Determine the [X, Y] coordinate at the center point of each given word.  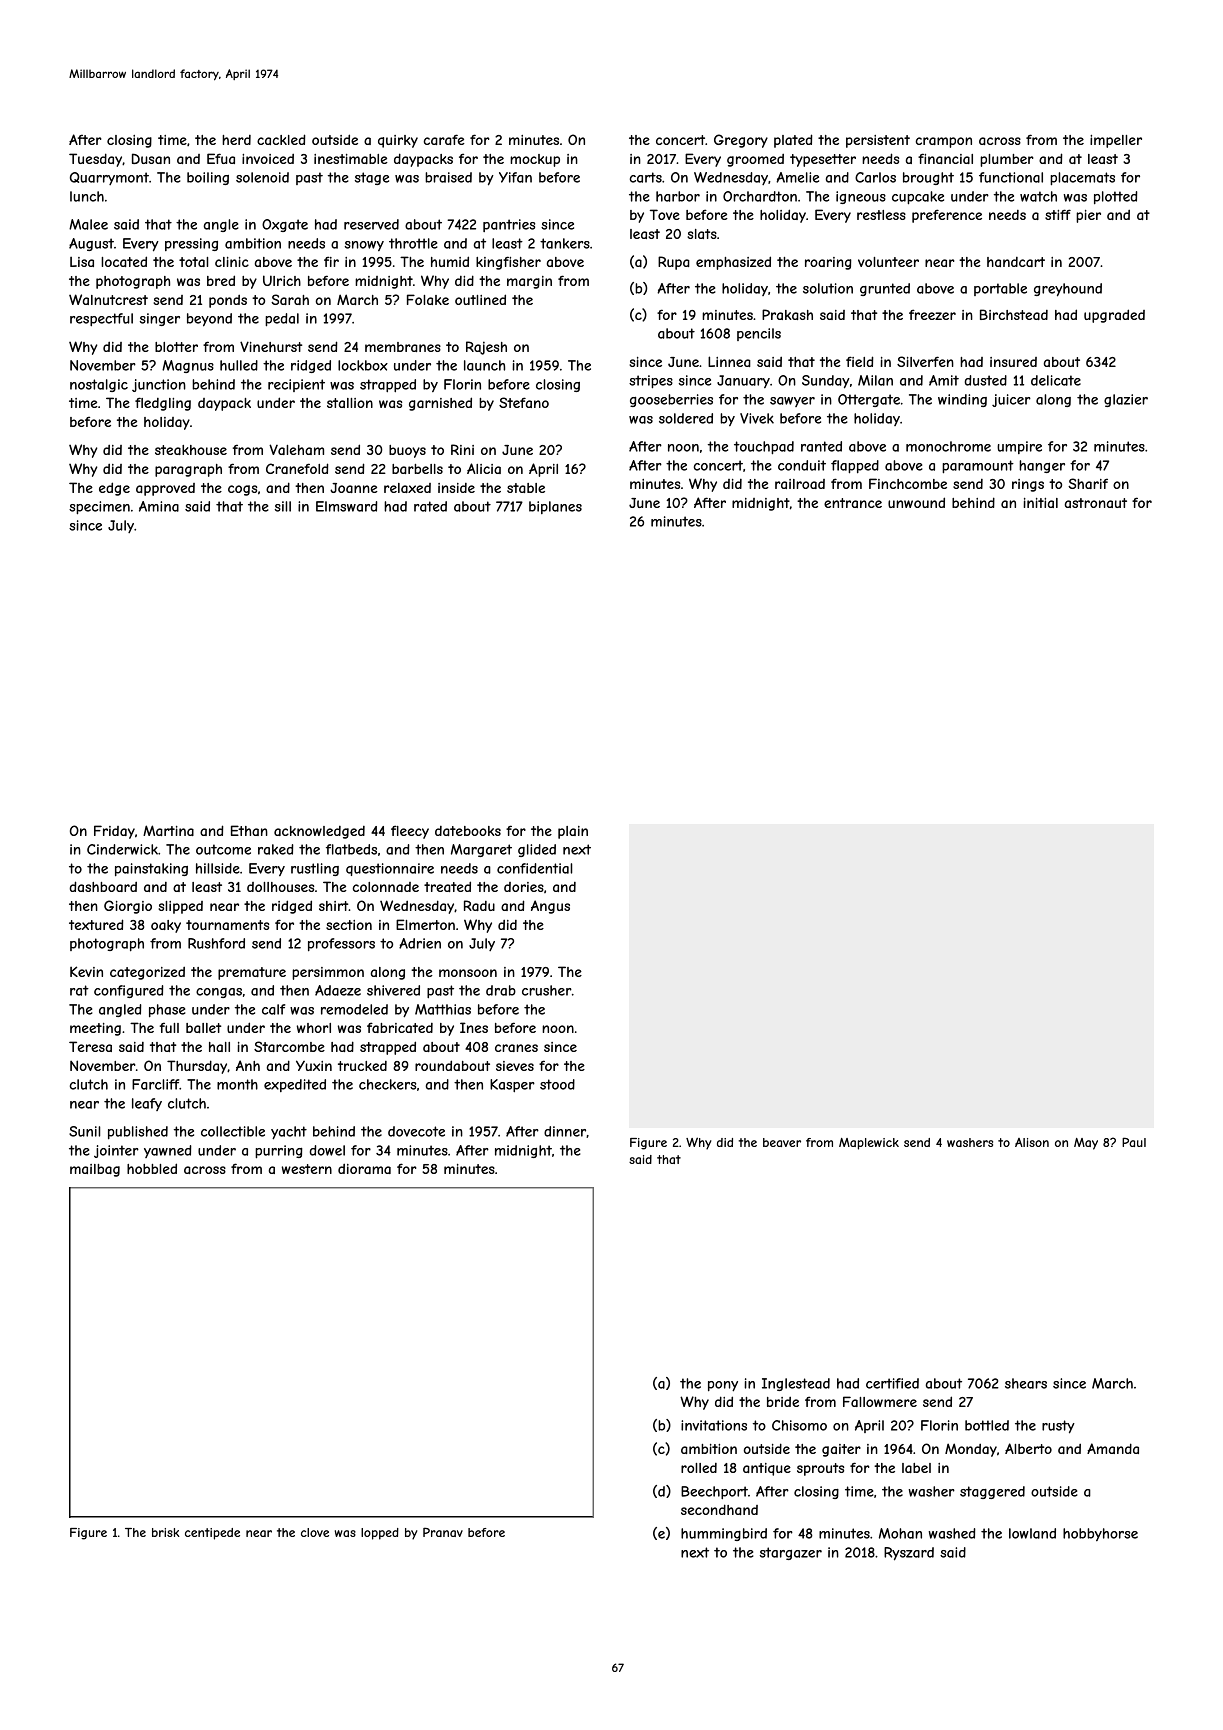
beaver [782, 1142]
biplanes [555, 507]
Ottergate [869, 400]
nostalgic [99, 385]
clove [315, 1532]
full [169, 1027]
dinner [565, 1131]
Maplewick [869, 1144]
